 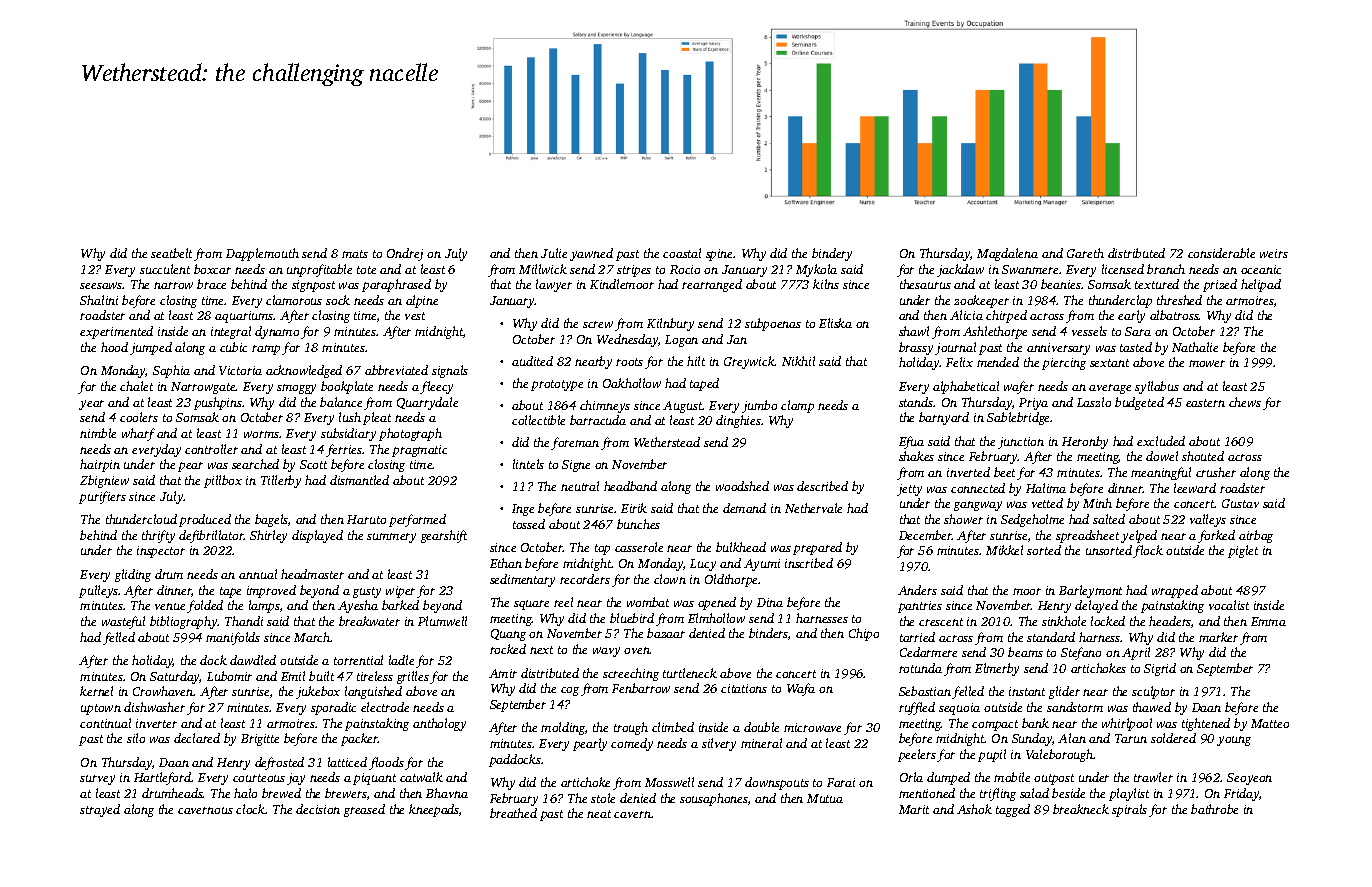 What do you see at coordinates (1033, 404) in the page?
I see `Priya` at bounding box center [1033, 404].
